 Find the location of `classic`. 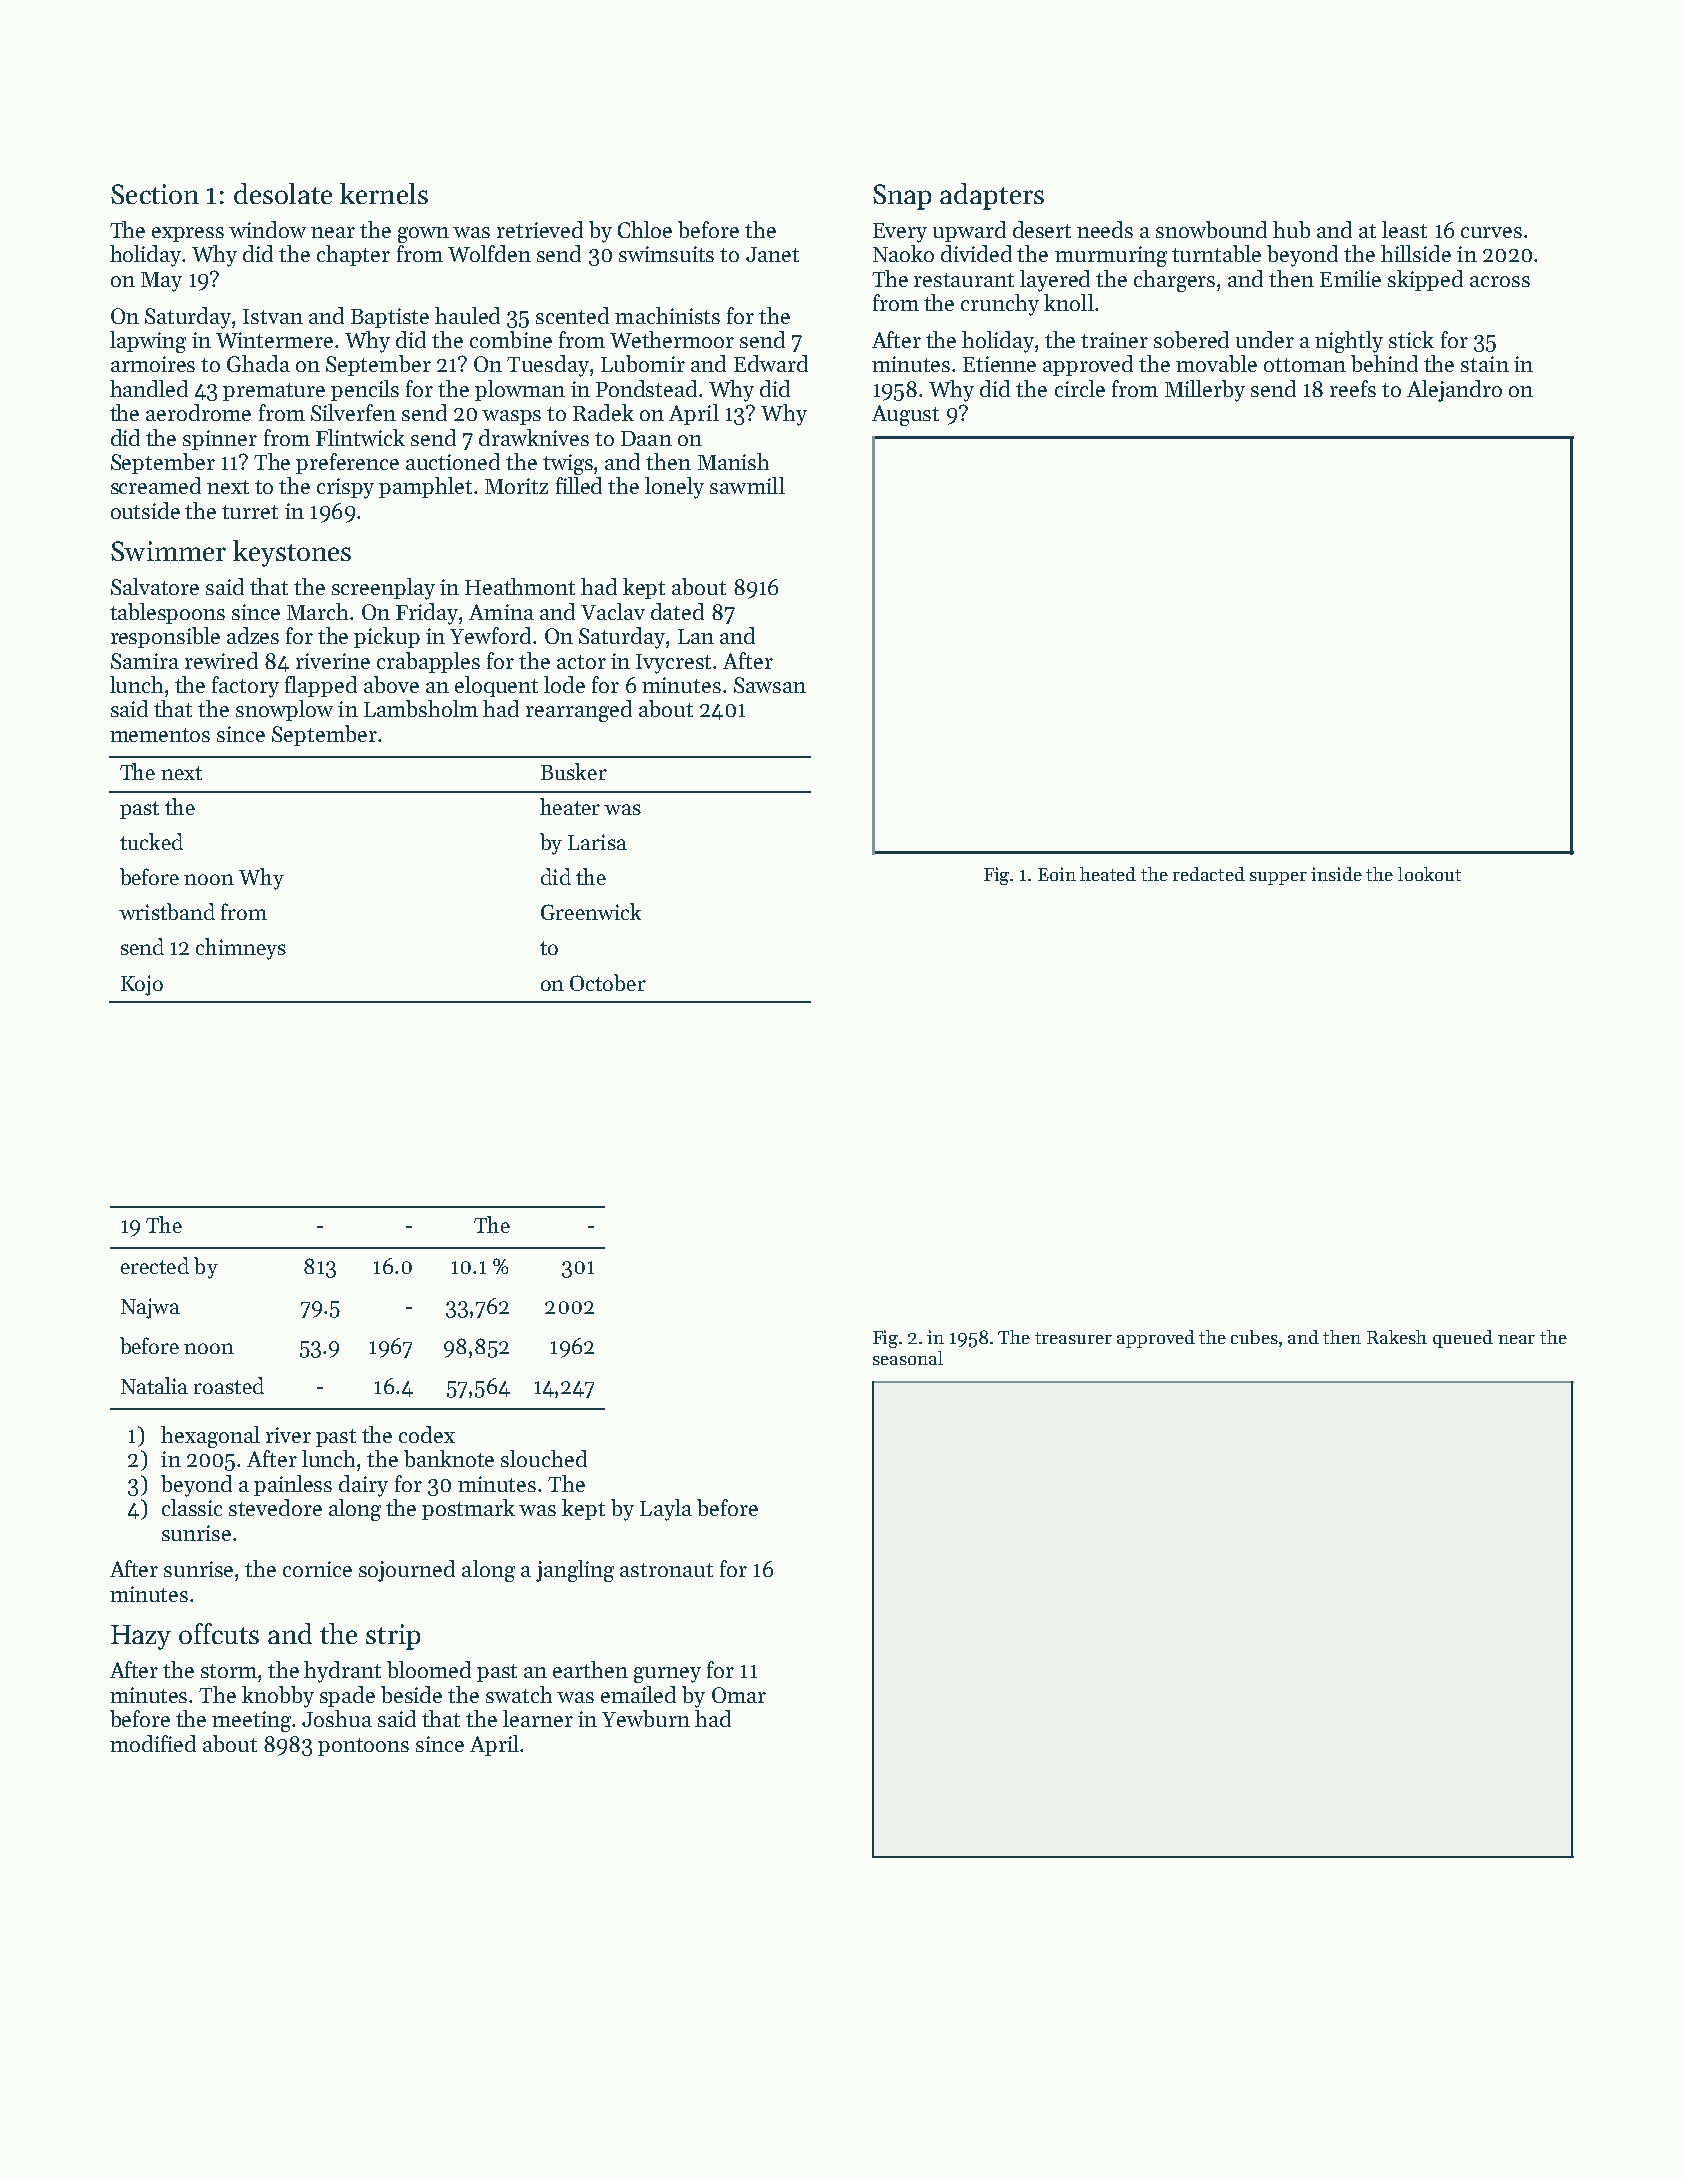

classic is located at coordinates (192, 1507).
